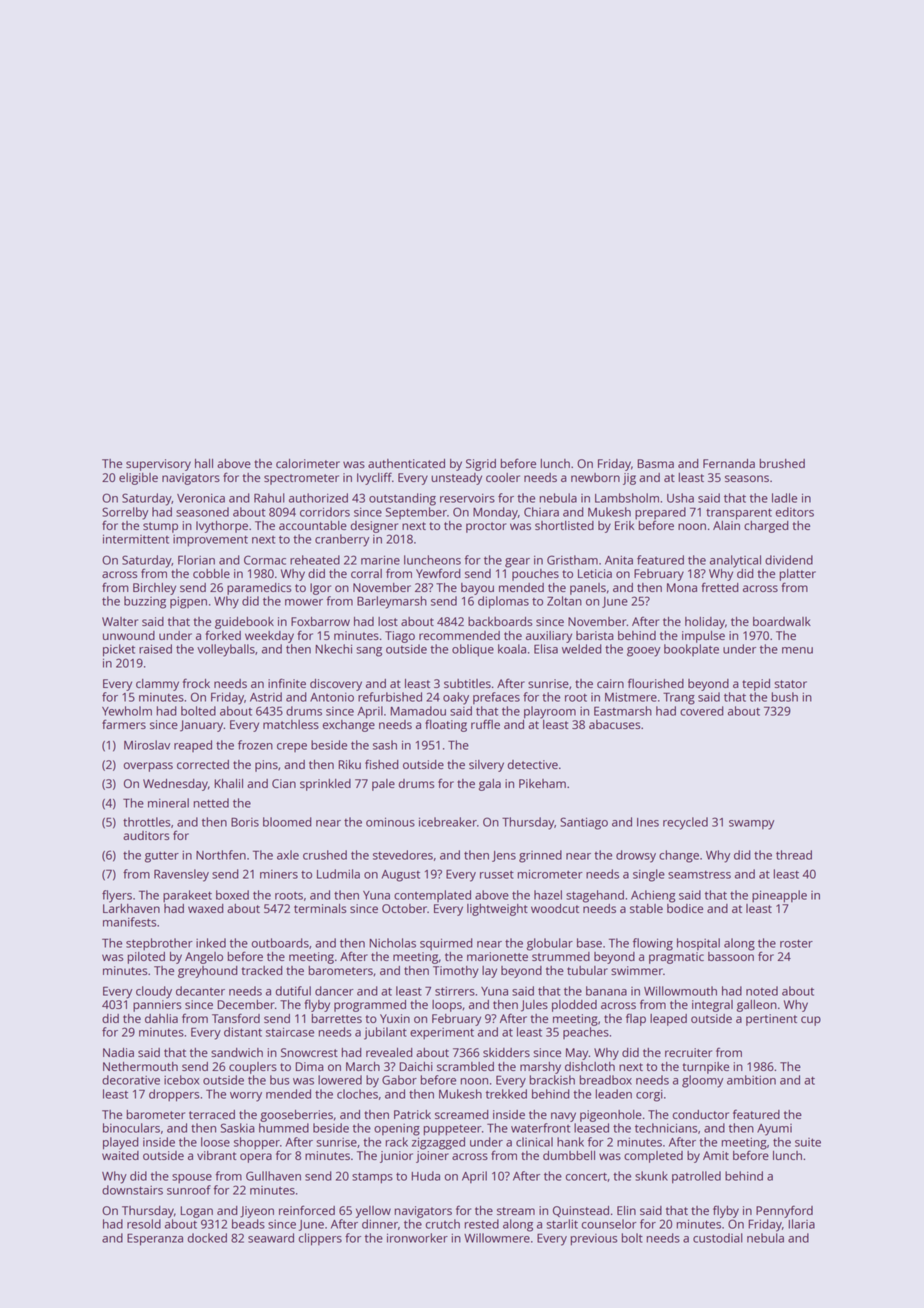 This screenshot has height=1308, width=924. I want to click on auditors, so click(146, 835).
